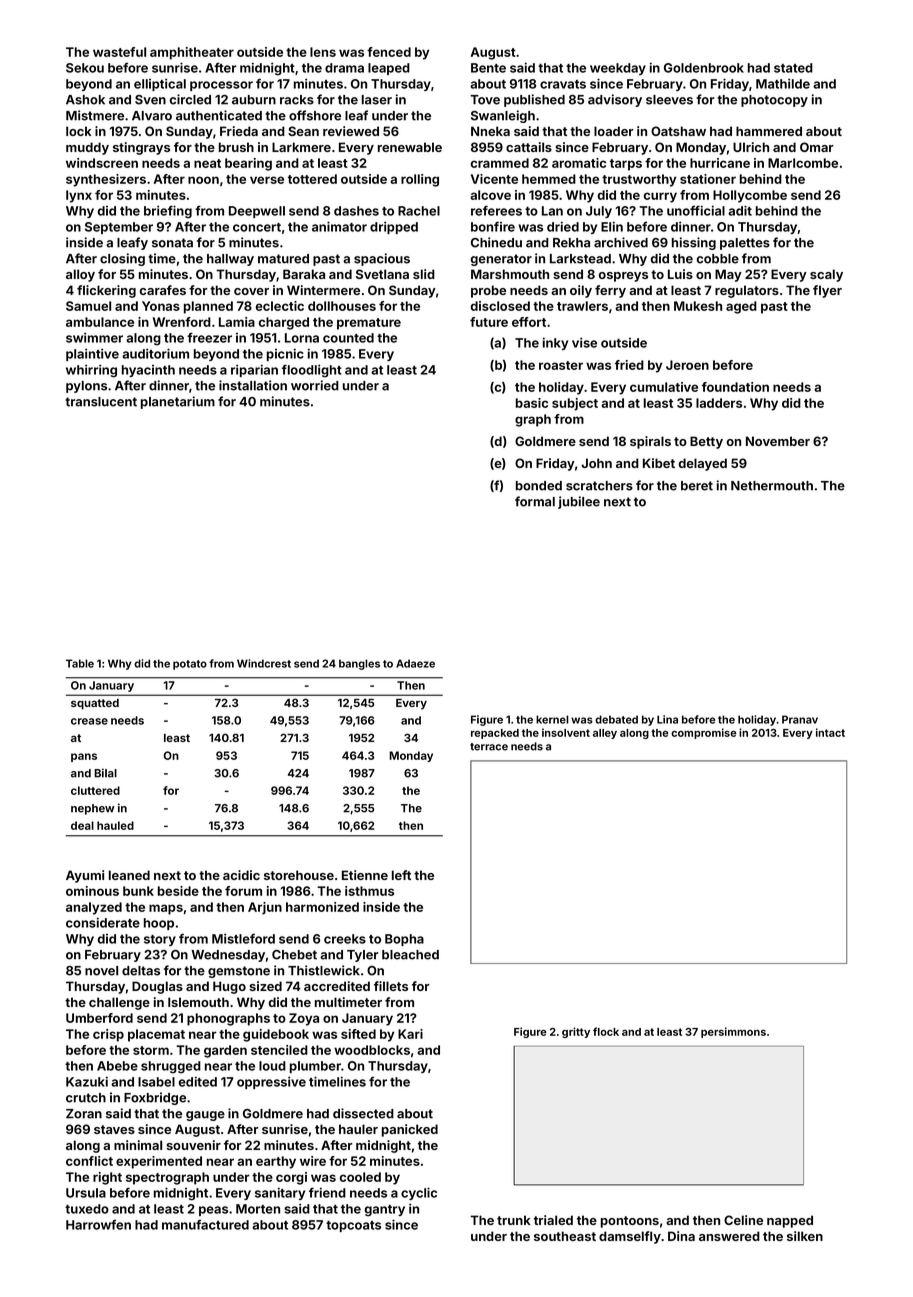 The width and height of the screenshot is (913, 1297). What do you see at coordinates (704, 68) in the screenshot?
I see `Goldenbrook` at bounding box center [704, 68].
